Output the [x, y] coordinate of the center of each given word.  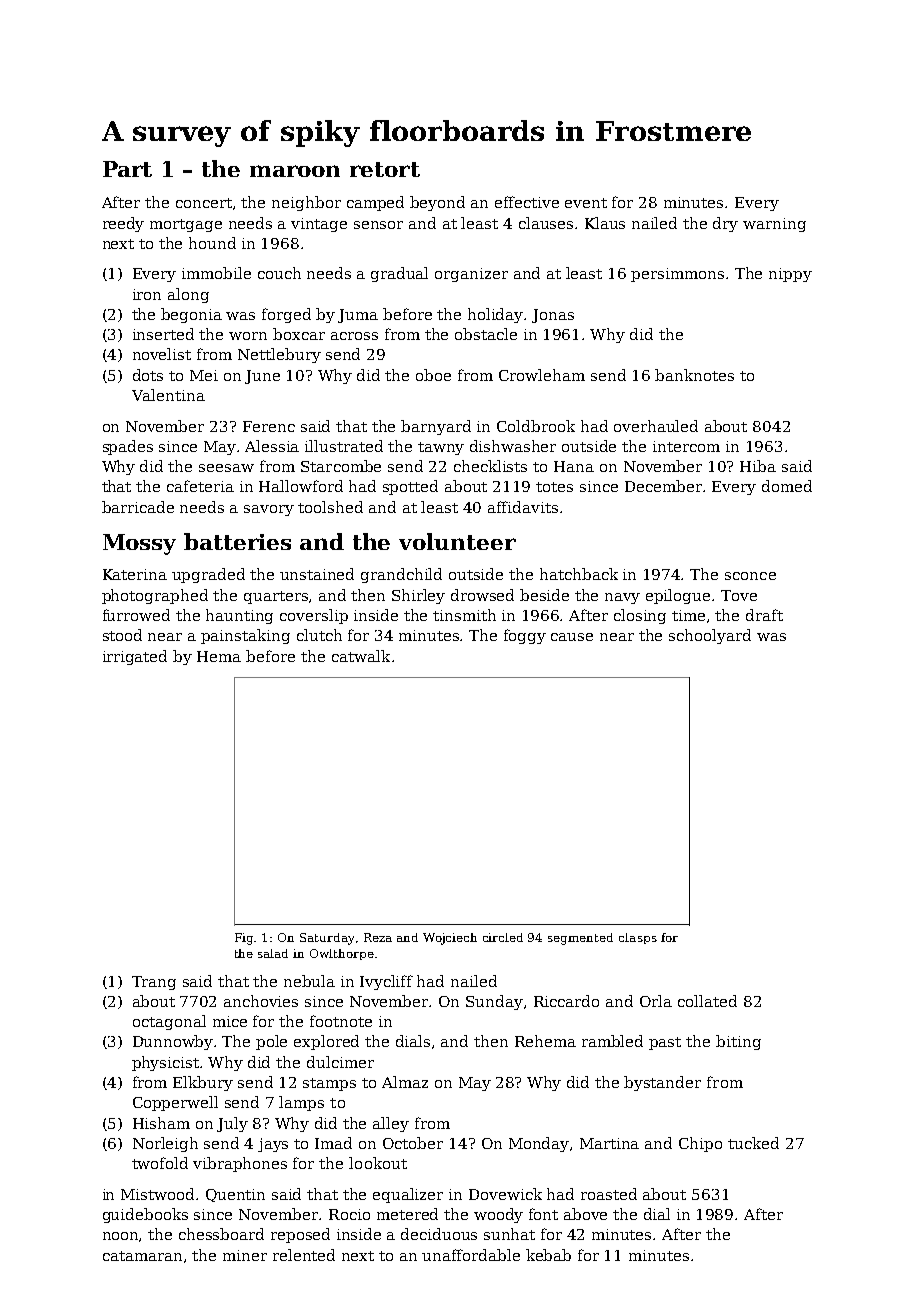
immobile [216, 273]
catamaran [142, 1256]
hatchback [579, 574]
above [585, 1214]
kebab [548, 1255]
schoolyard [710, 636]
